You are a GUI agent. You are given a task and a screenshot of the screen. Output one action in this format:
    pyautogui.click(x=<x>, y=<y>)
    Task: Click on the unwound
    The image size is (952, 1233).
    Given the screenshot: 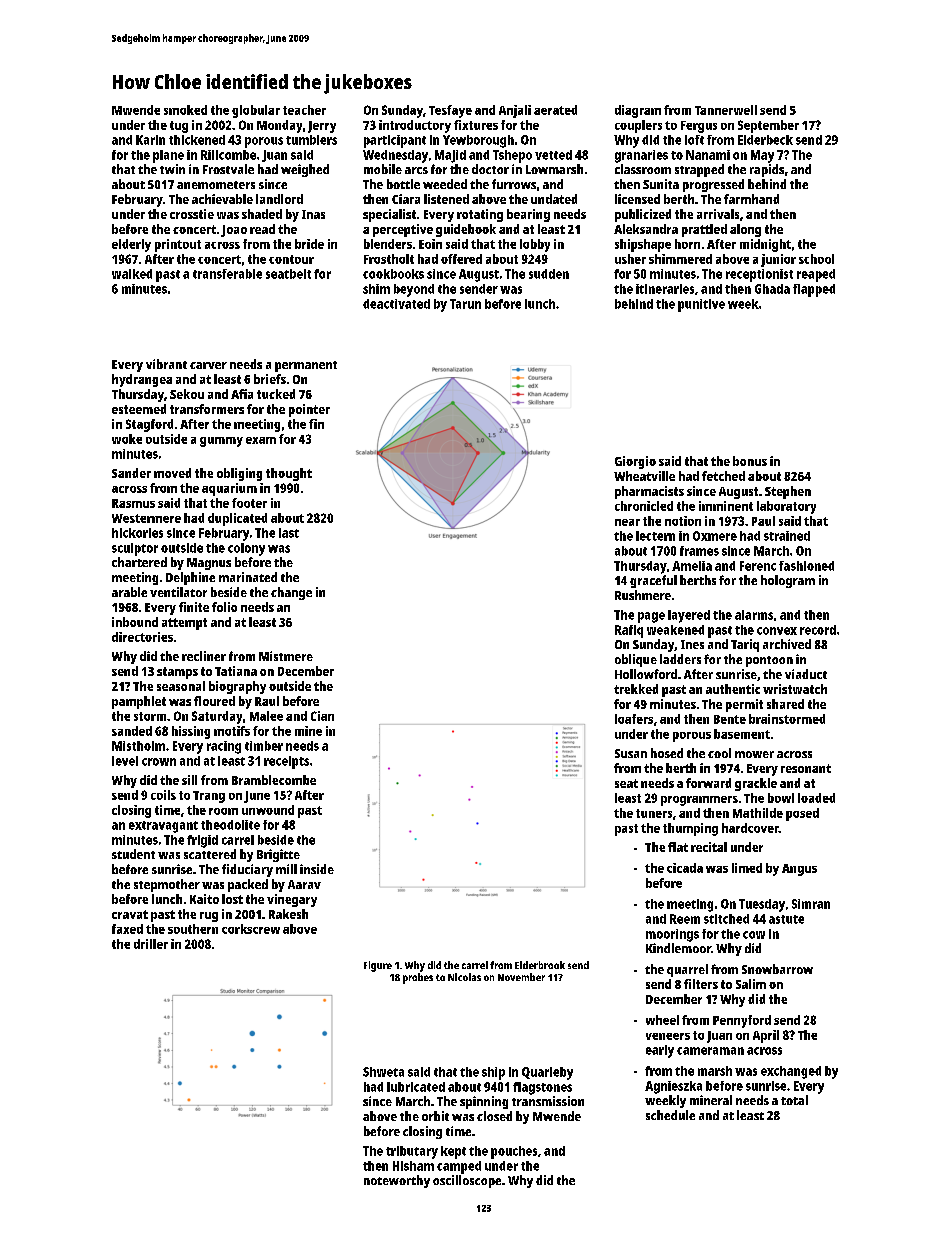 What is the action you would take?
    pyautogui.click(x=268, y=810)
